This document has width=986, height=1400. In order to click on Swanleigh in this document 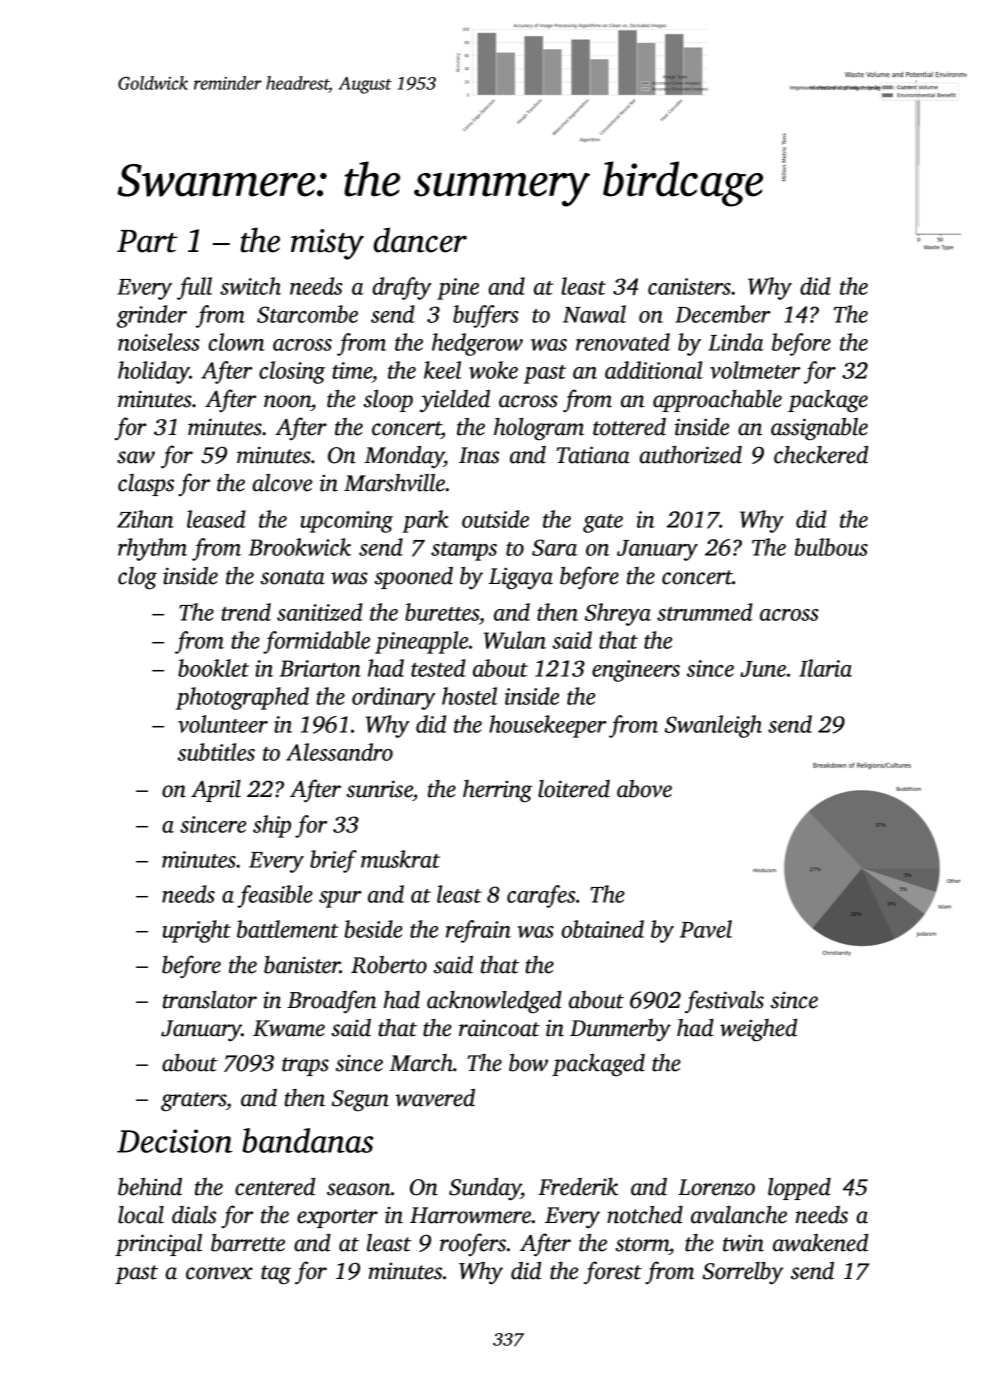, I will do `click(713, 726)`.
